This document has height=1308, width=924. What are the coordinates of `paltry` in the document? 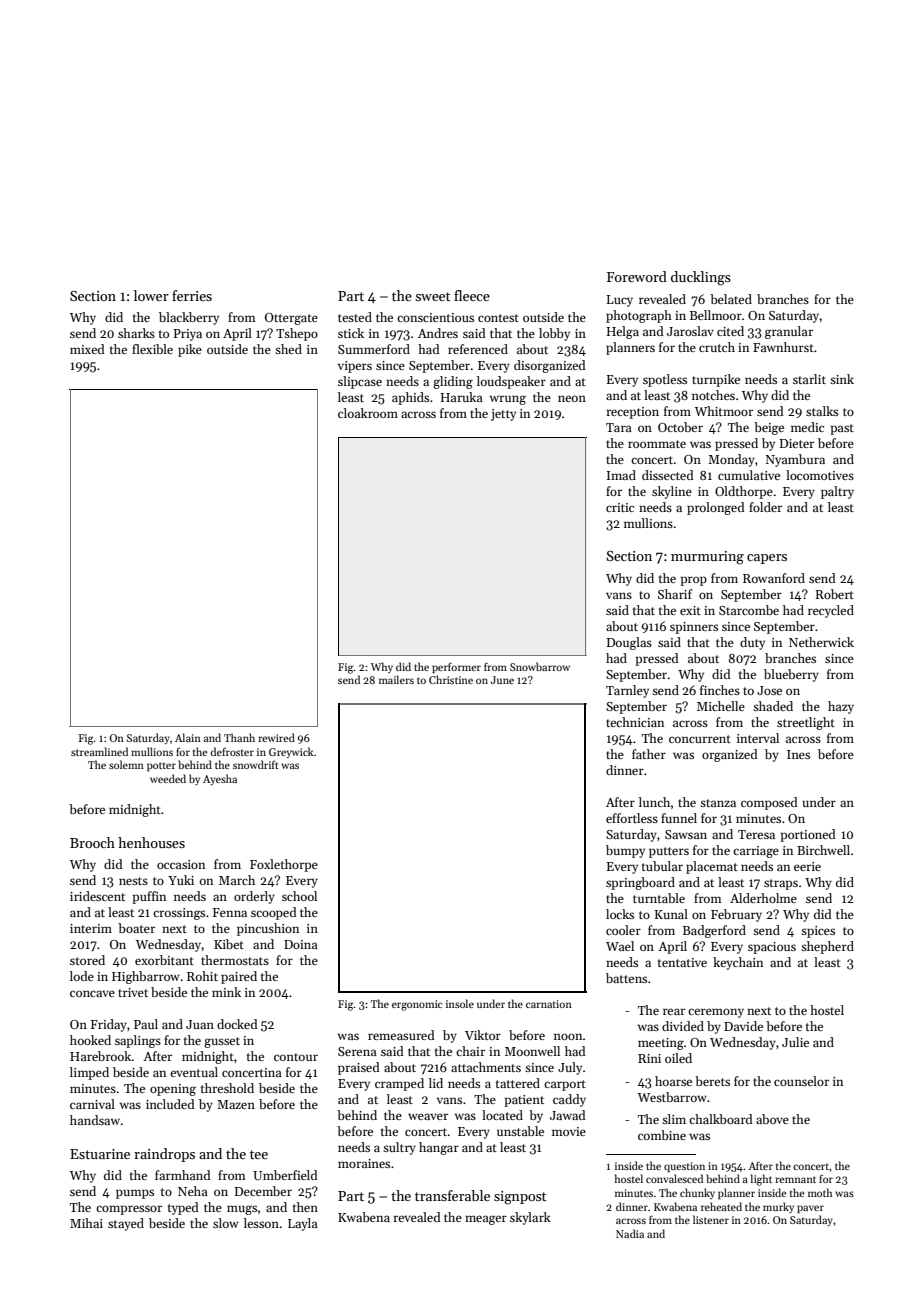 It's located at (837, 492).
